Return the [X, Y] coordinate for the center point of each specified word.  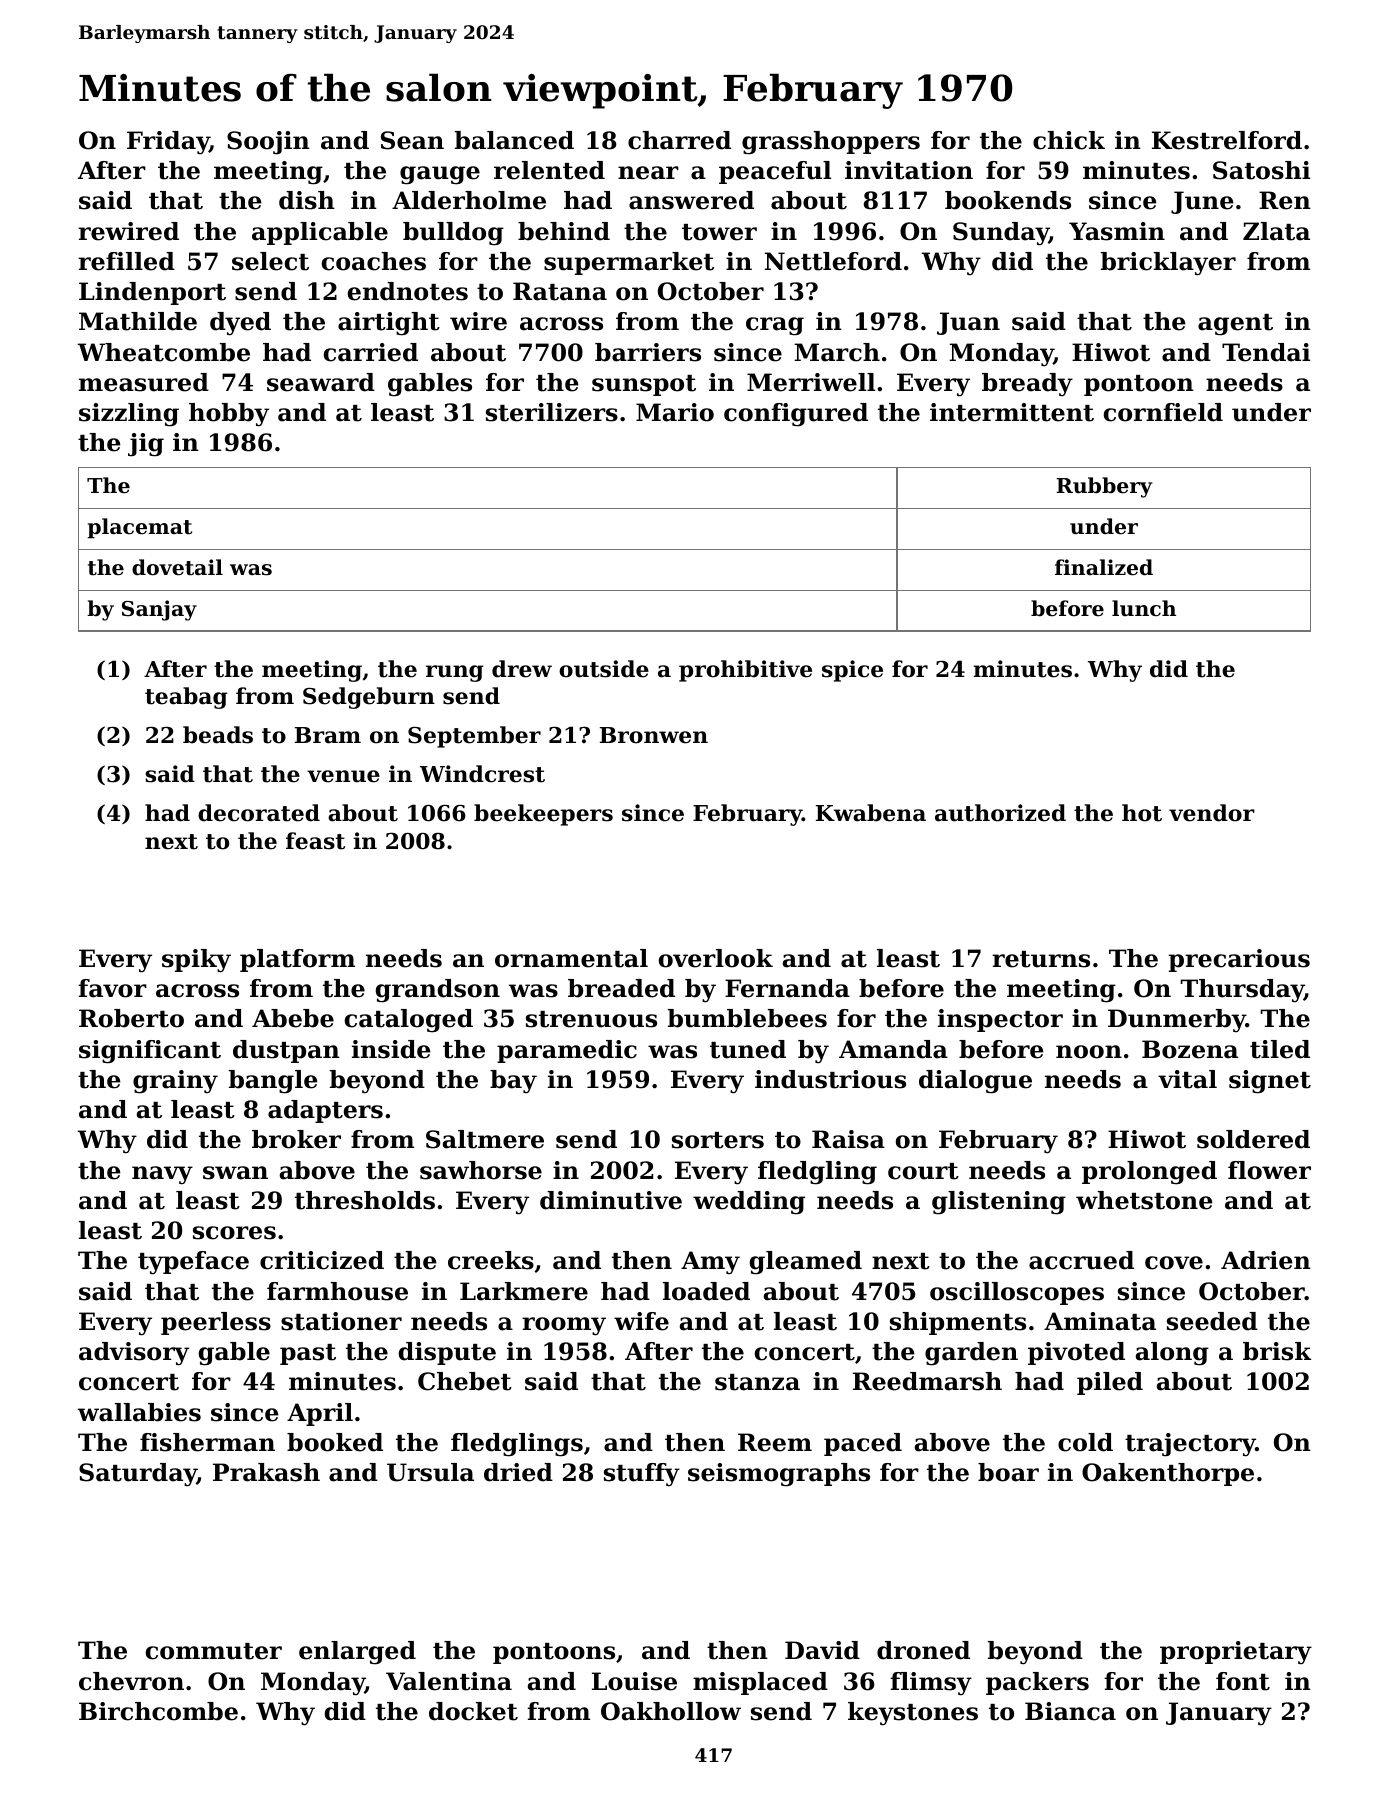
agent [1235, 325]
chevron [131, 1681]
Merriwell [811, 382]
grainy [175, 1082]
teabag [186, 698]
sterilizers [552, 412]
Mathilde [138, 321]
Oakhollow [671, 1711]
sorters [718, 1140]
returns [1041, 959]
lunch [1144, 608]
